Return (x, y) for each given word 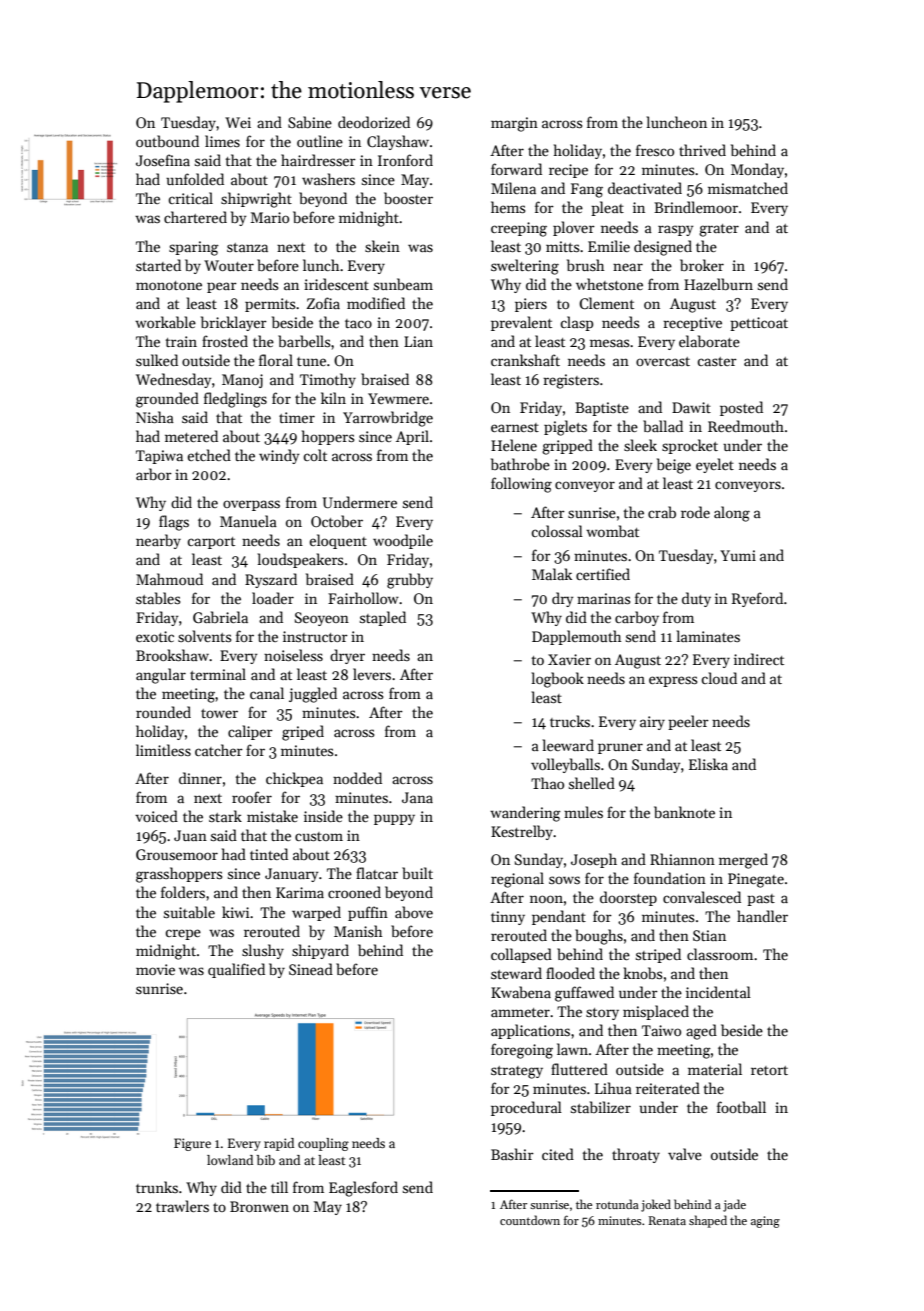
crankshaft (525, 360)
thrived (702, 150)
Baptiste (602, 409)
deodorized (374, 122)
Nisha (155, 417)
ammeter (520, 1012)
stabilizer (601, 1107)
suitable (189, 912)
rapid (279, 1144)
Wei (238, 122)
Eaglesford (363, 1189)
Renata (667, 1220)
